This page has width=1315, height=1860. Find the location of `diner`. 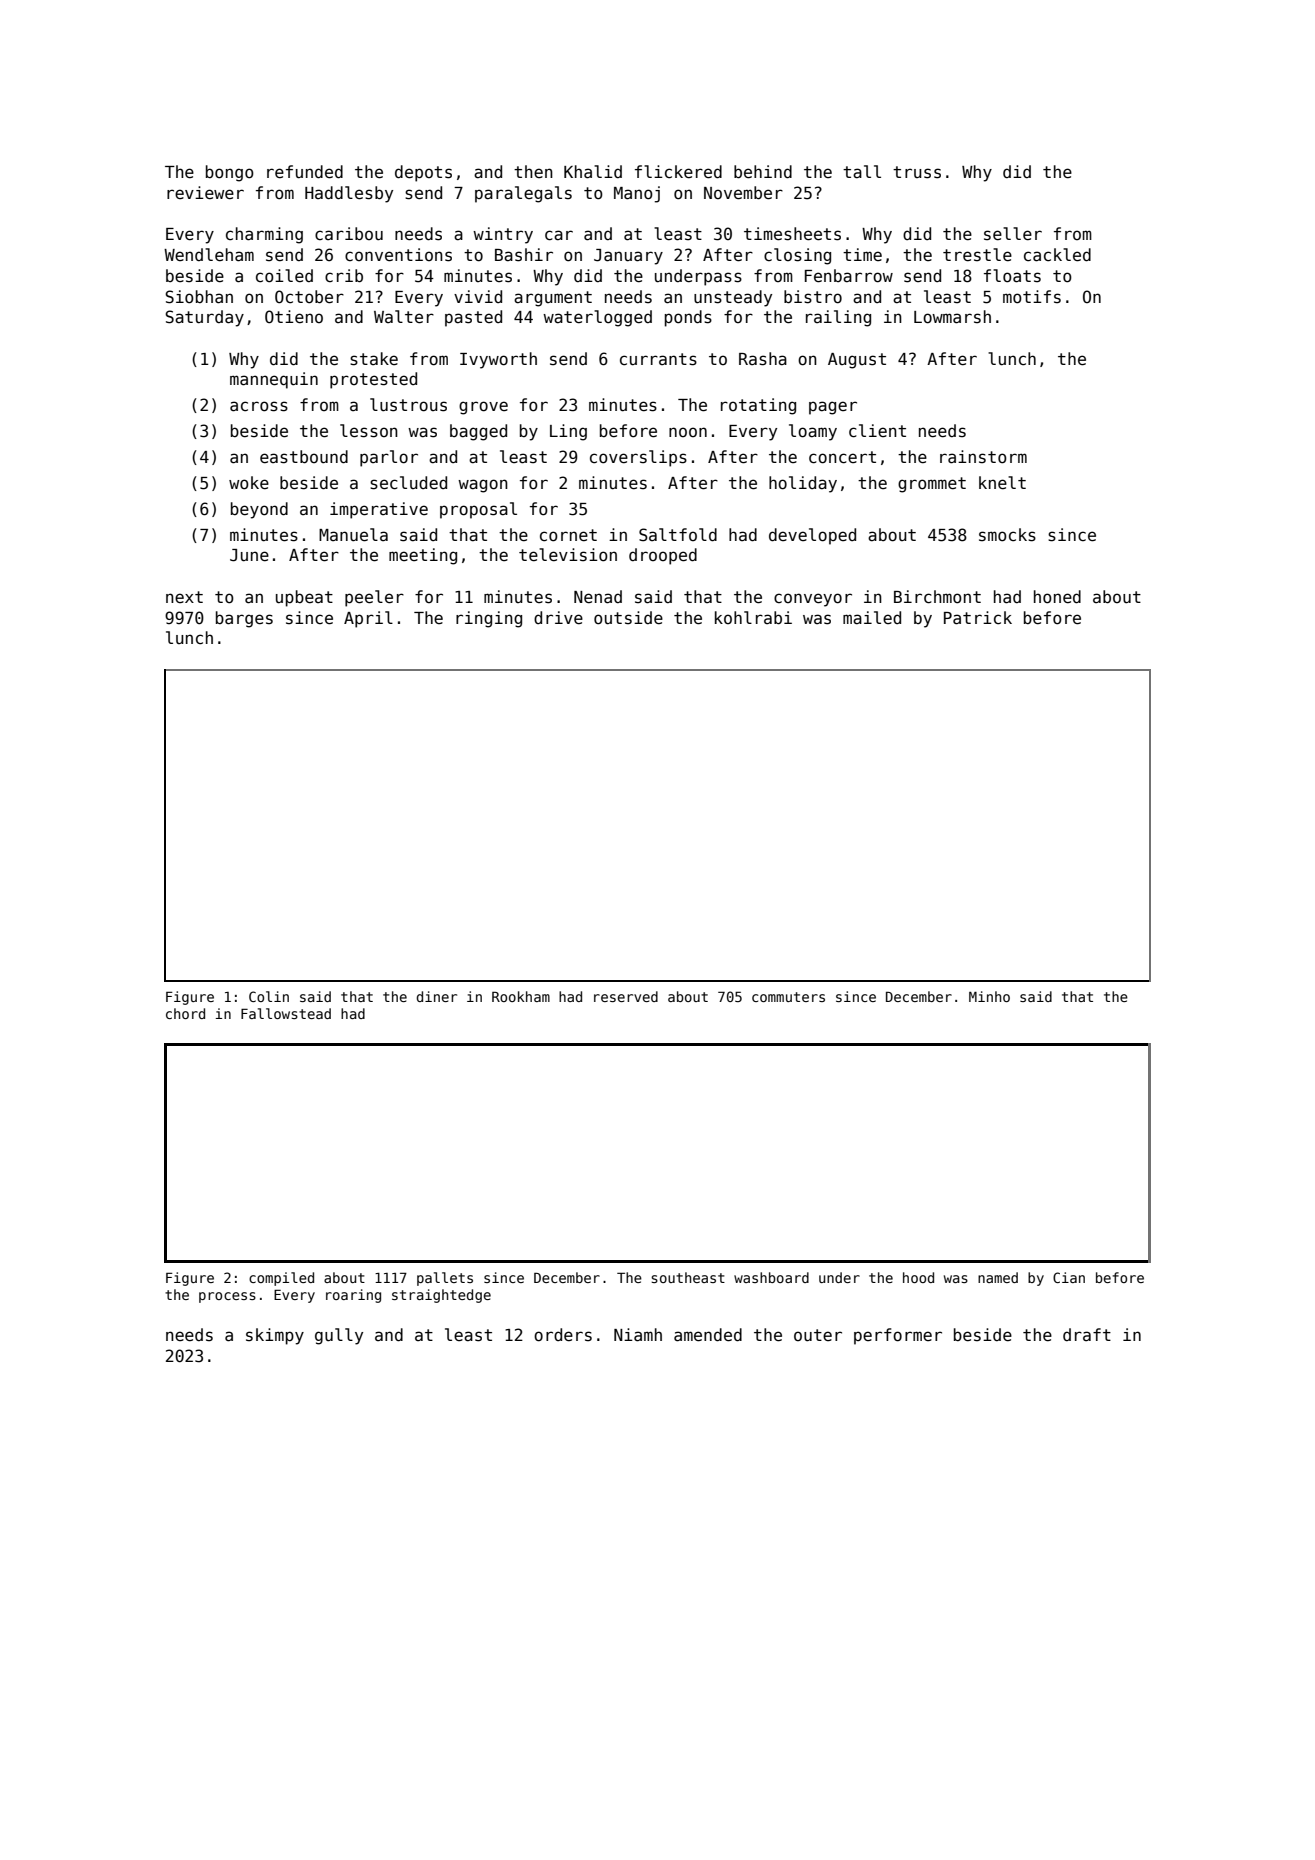

diner is located at coordinates (436, 996).
